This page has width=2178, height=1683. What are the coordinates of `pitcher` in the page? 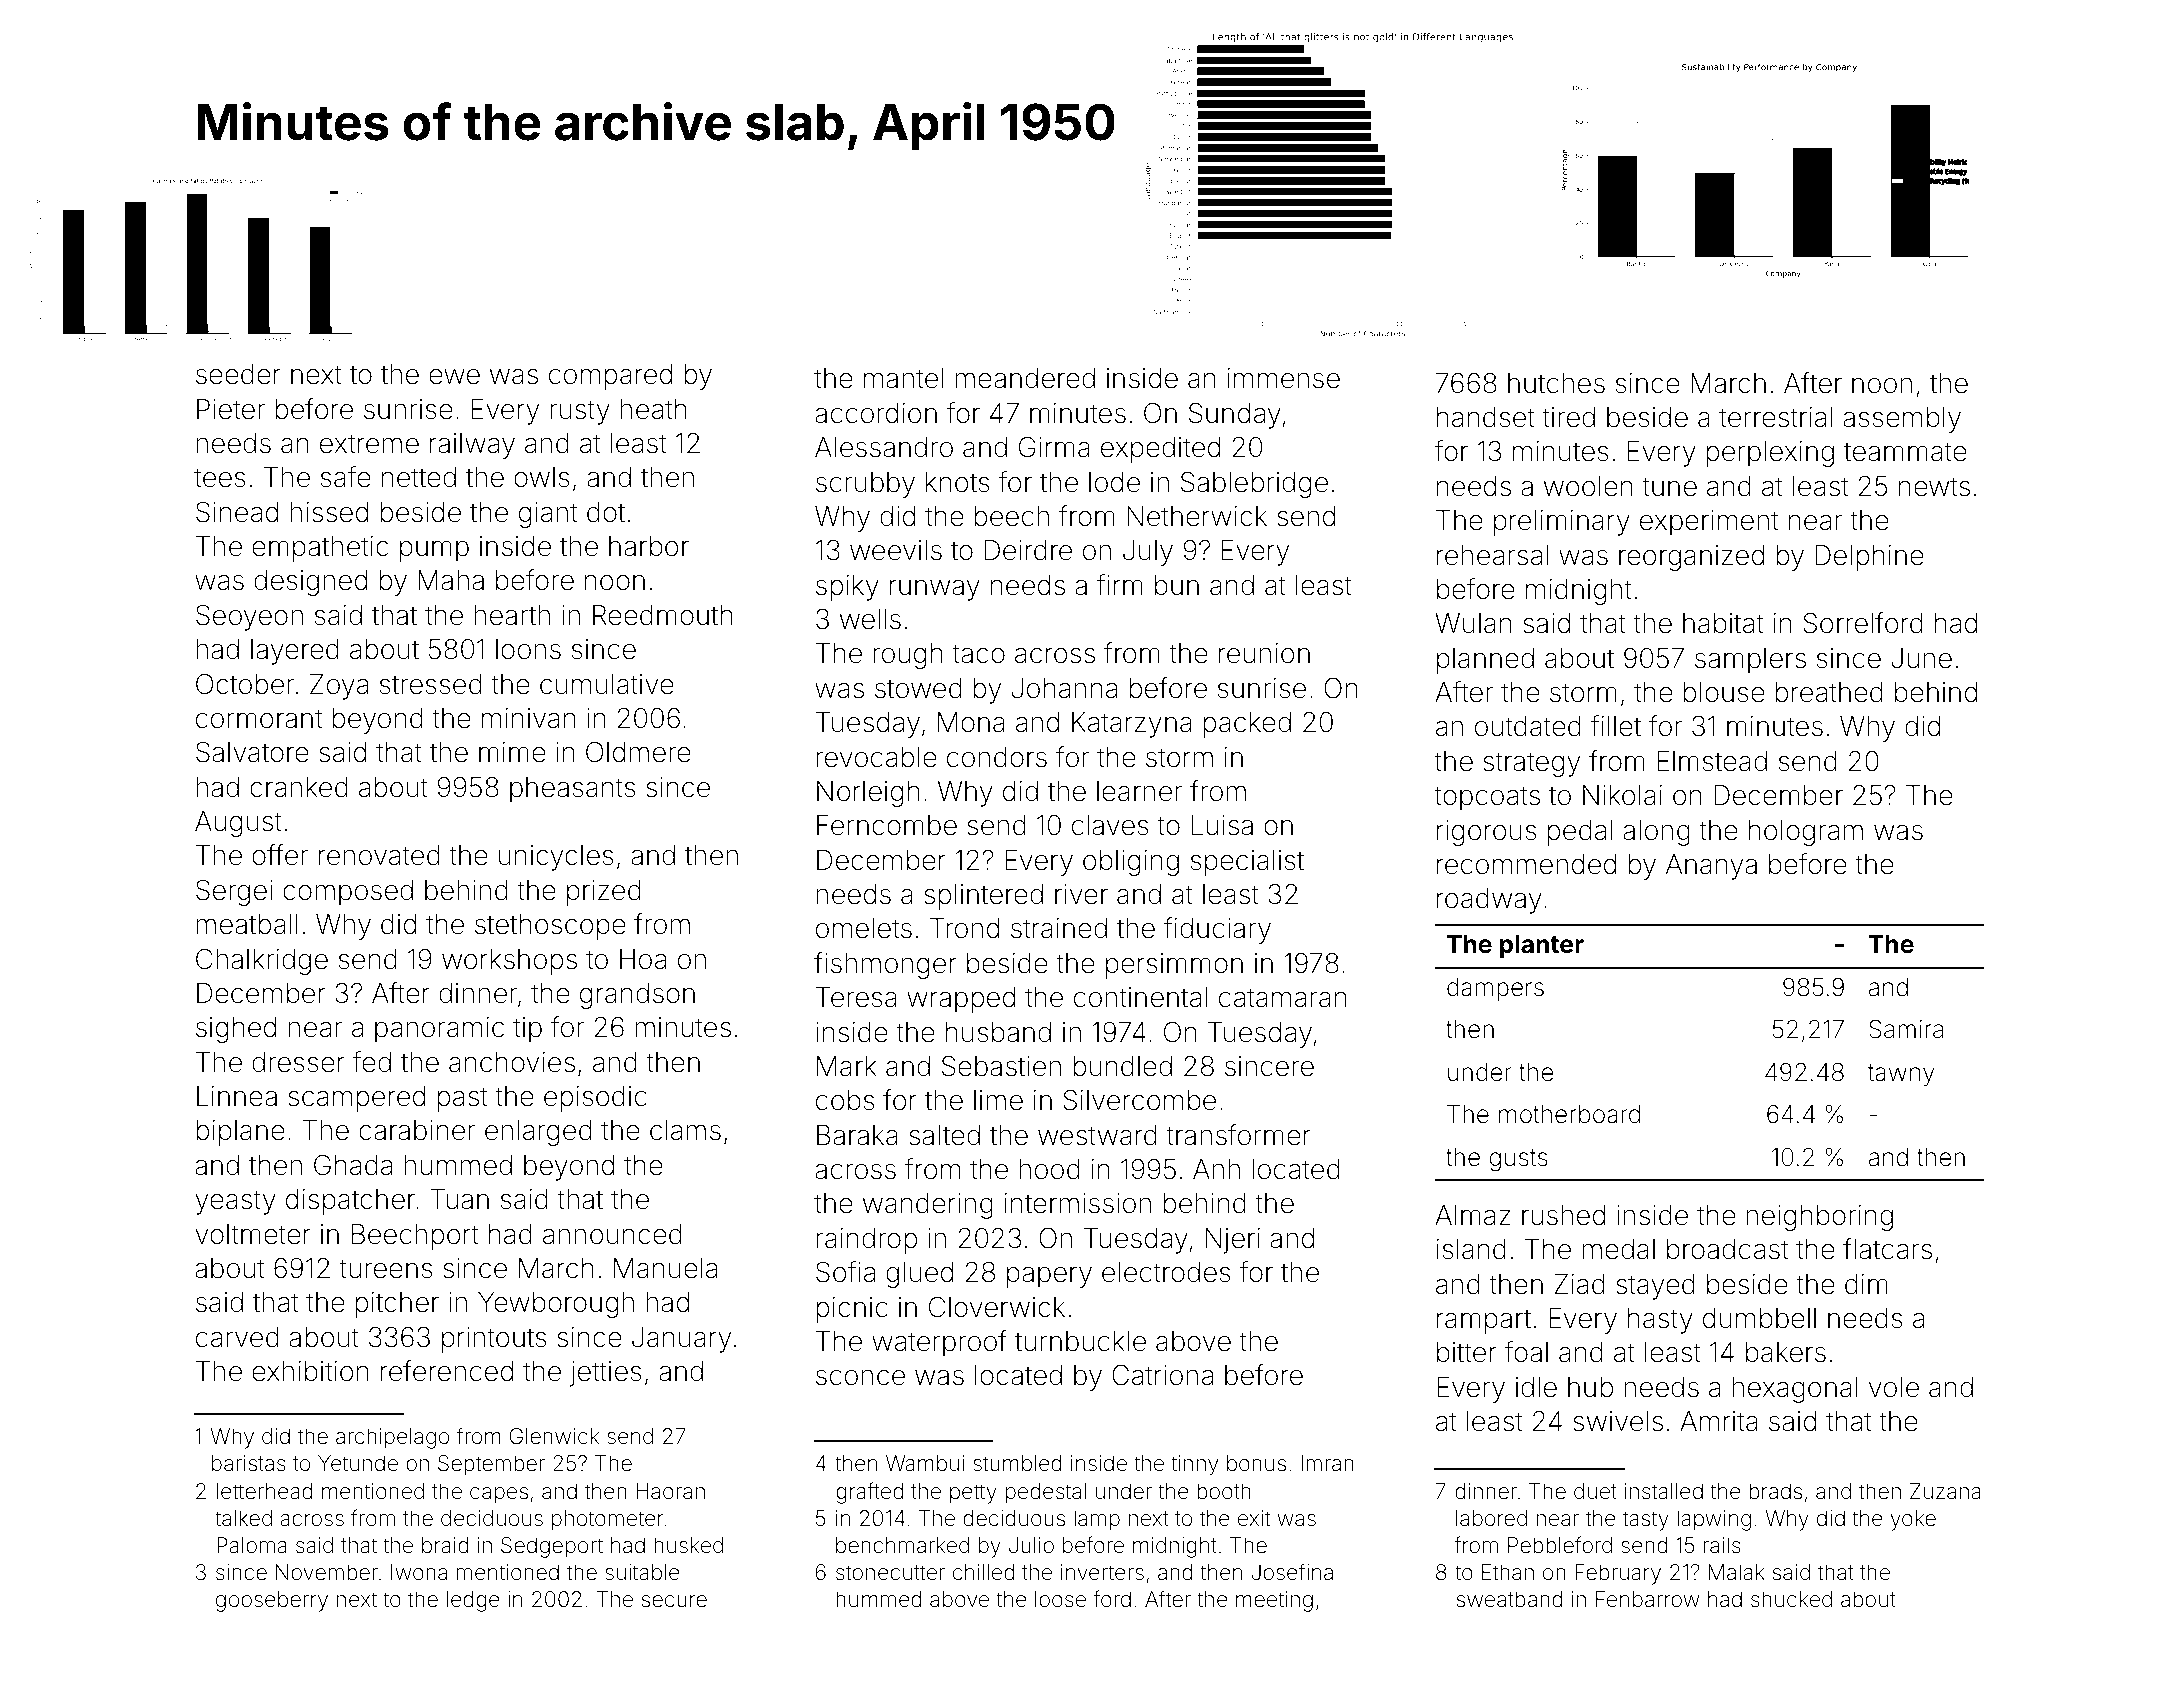 It's located at (397, 1305).
